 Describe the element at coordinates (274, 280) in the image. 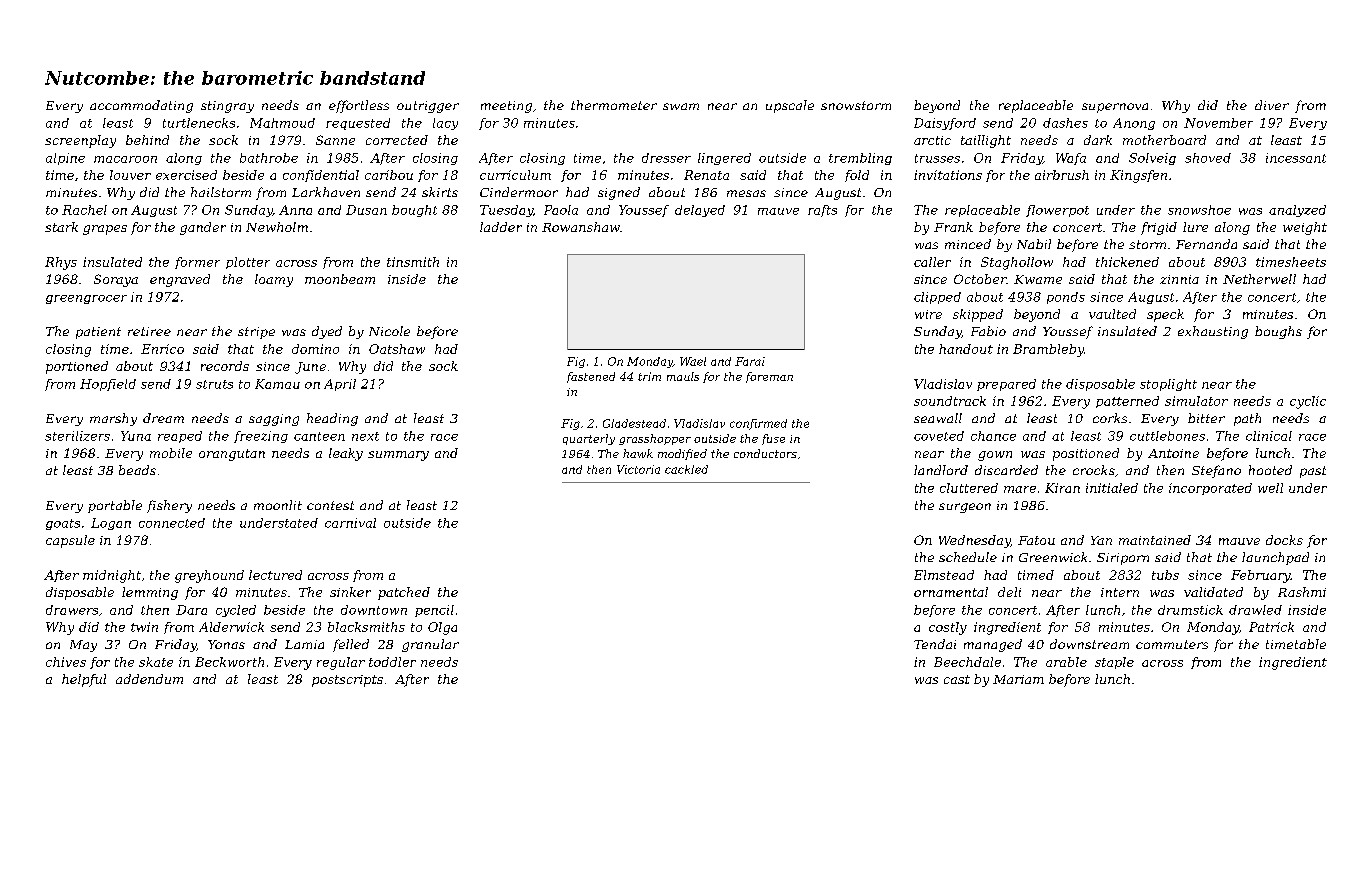

I see `loamy` at that location.
